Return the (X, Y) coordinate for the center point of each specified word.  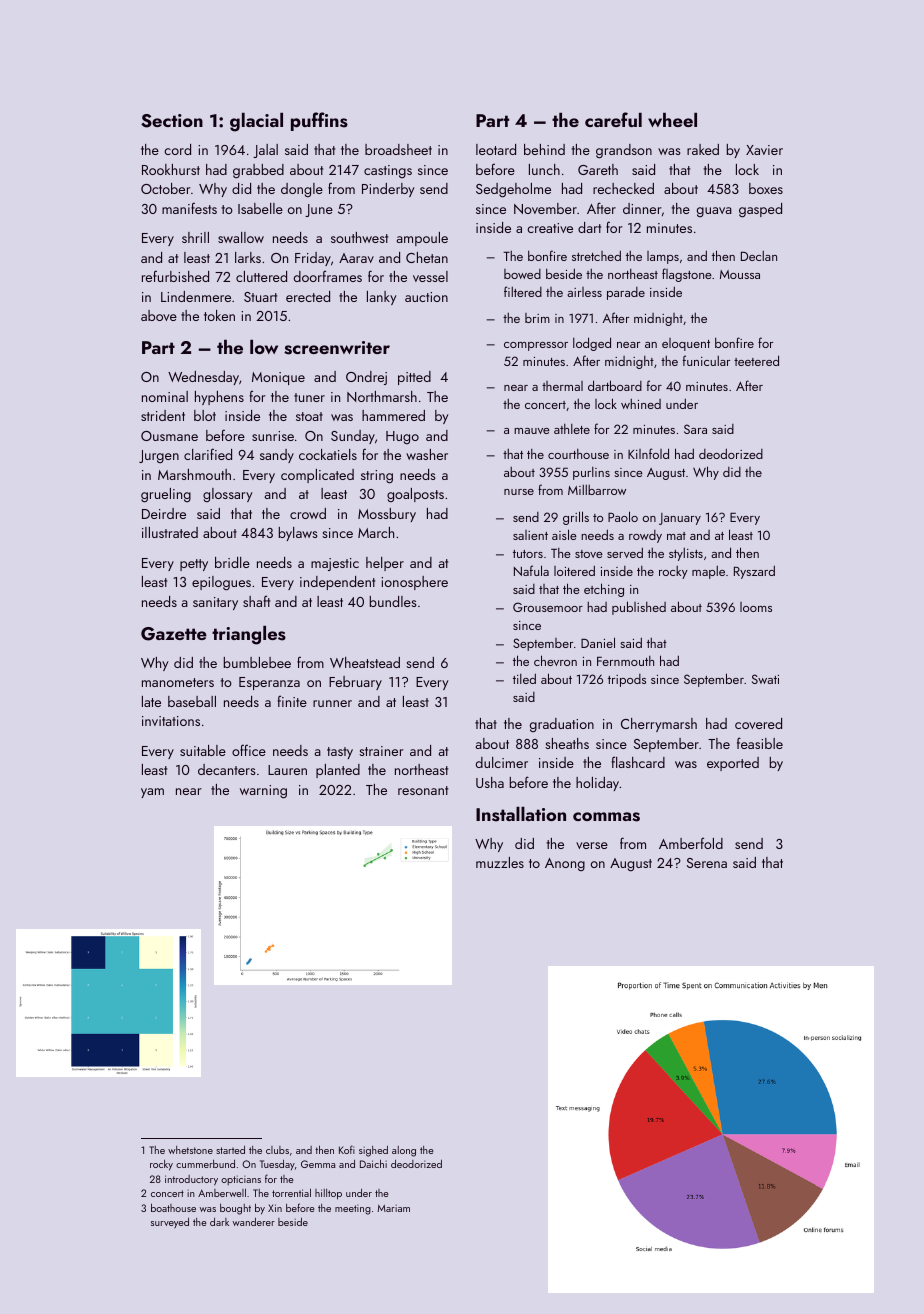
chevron (555, 660)
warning (263, 792)
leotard (496, 149)
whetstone (190, 1150)
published (639, 608)
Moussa (740, 274)
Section (172, 121)
